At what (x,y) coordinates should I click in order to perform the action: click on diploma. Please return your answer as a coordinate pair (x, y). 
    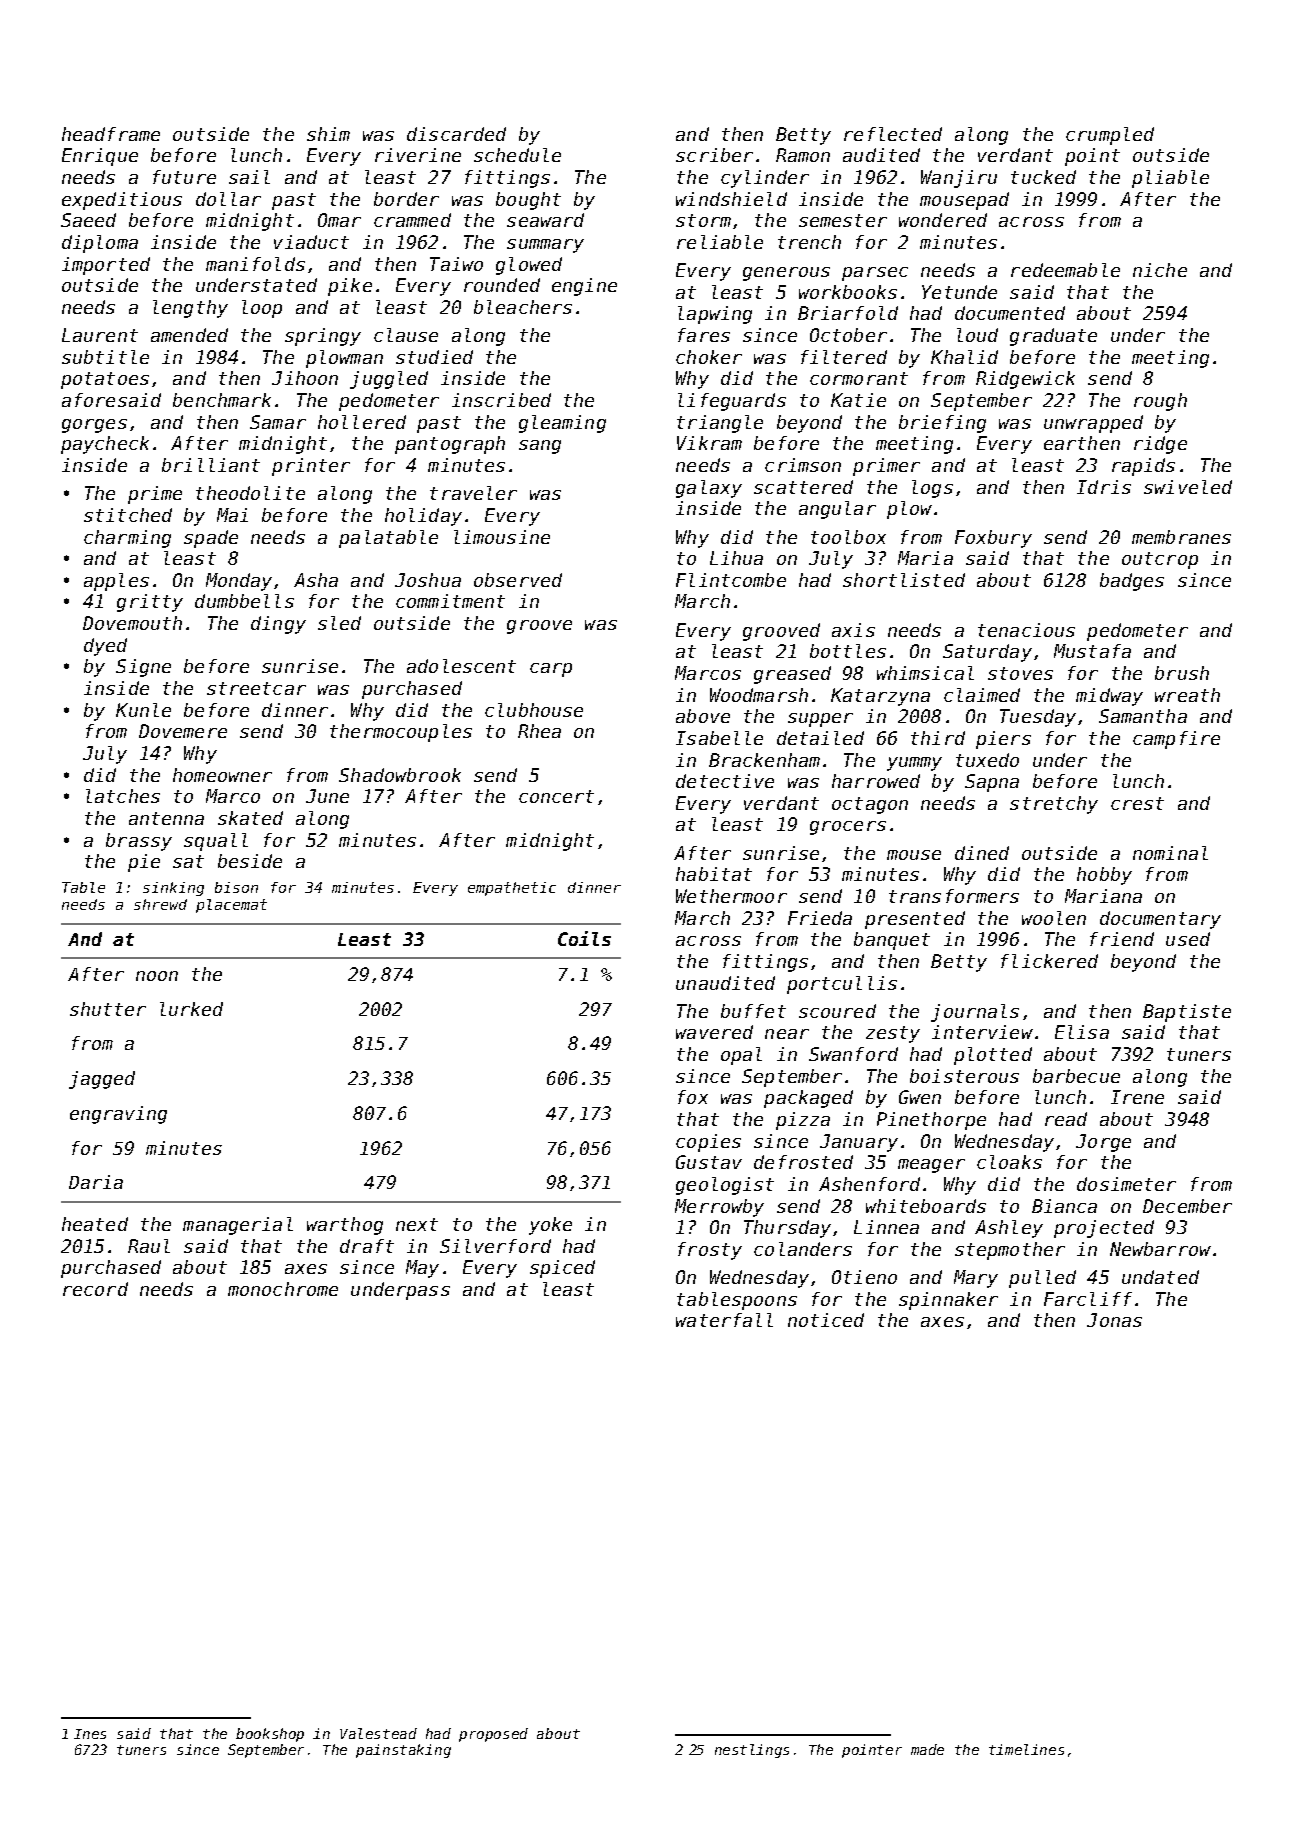
    Looking at the image, I should click on (100, 244).
